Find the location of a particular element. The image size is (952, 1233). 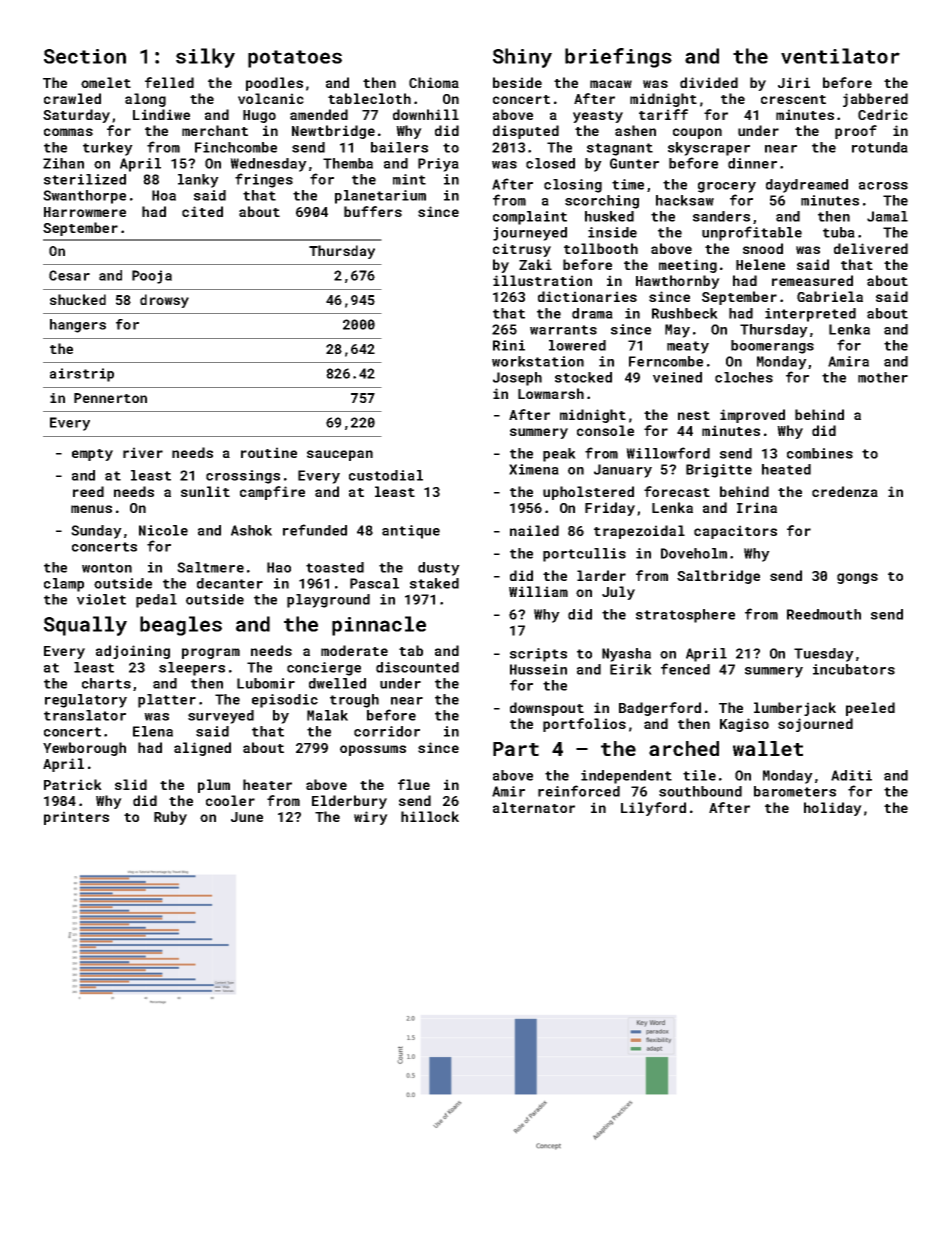

Themba is located at coordinates (348, 163).
